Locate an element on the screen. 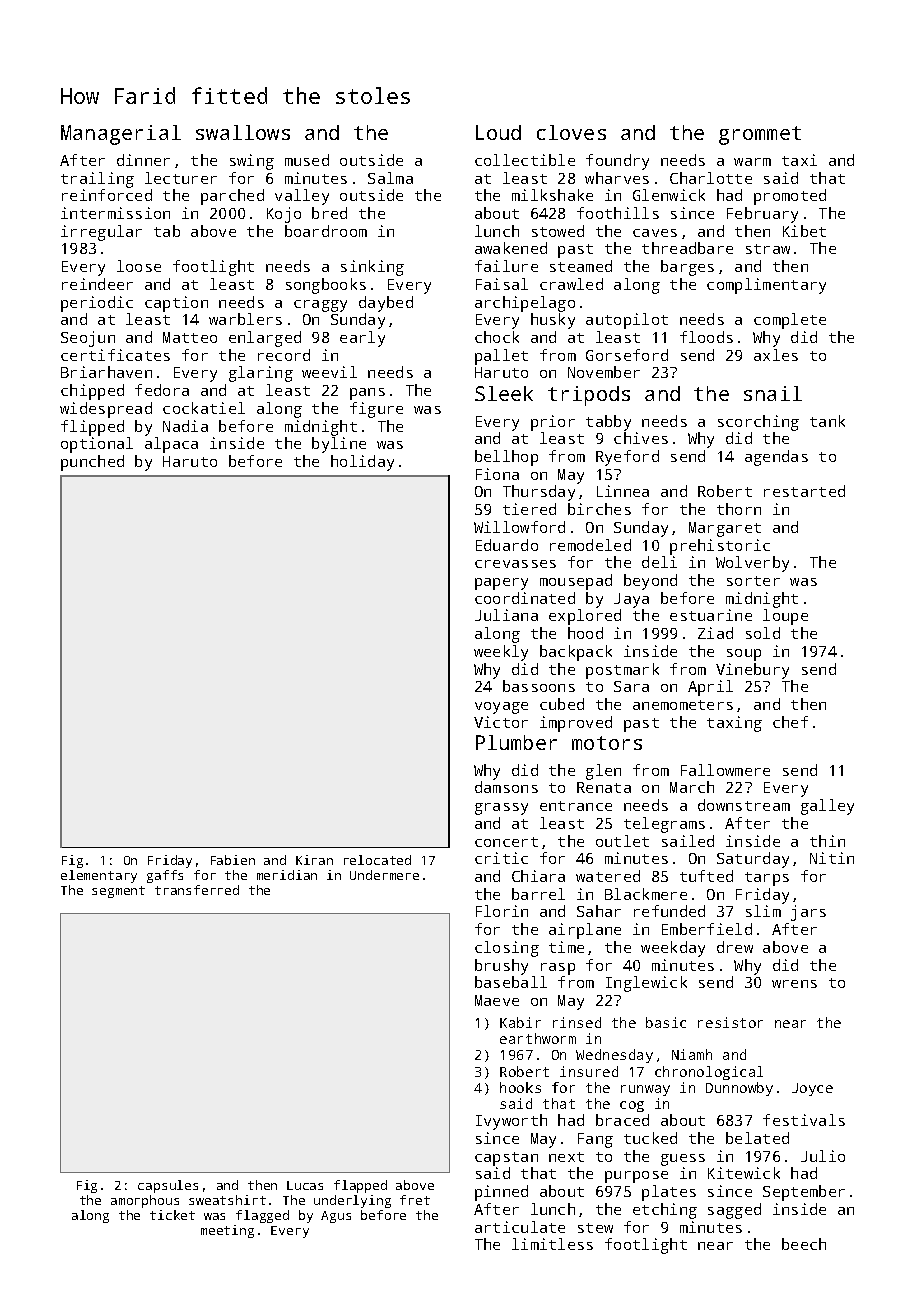 This screenshot has height=1308, width=924. meeting is located at coordinates (227, 1231).
